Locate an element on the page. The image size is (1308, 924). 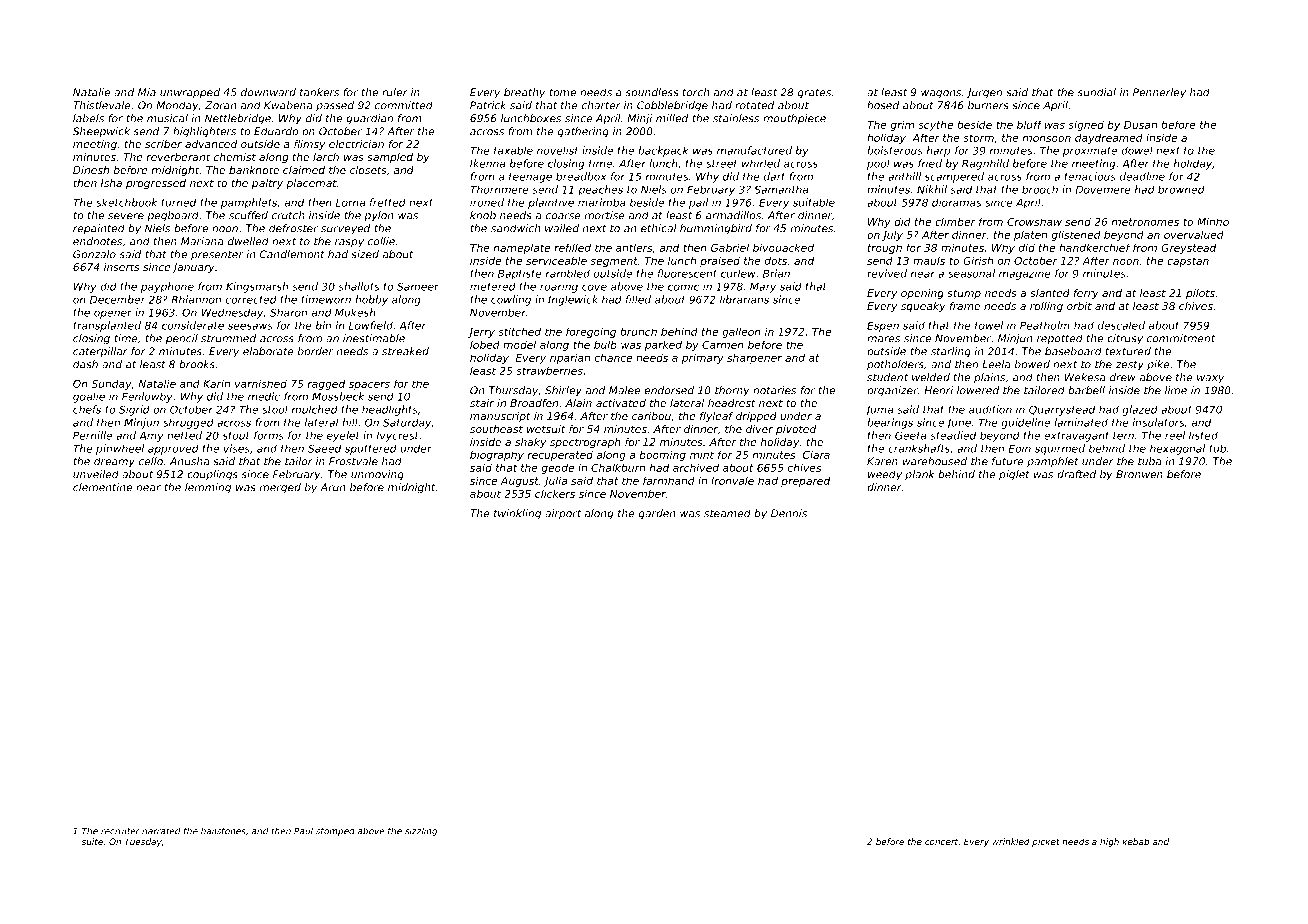
suitable is located at coordinates (814, 202).
